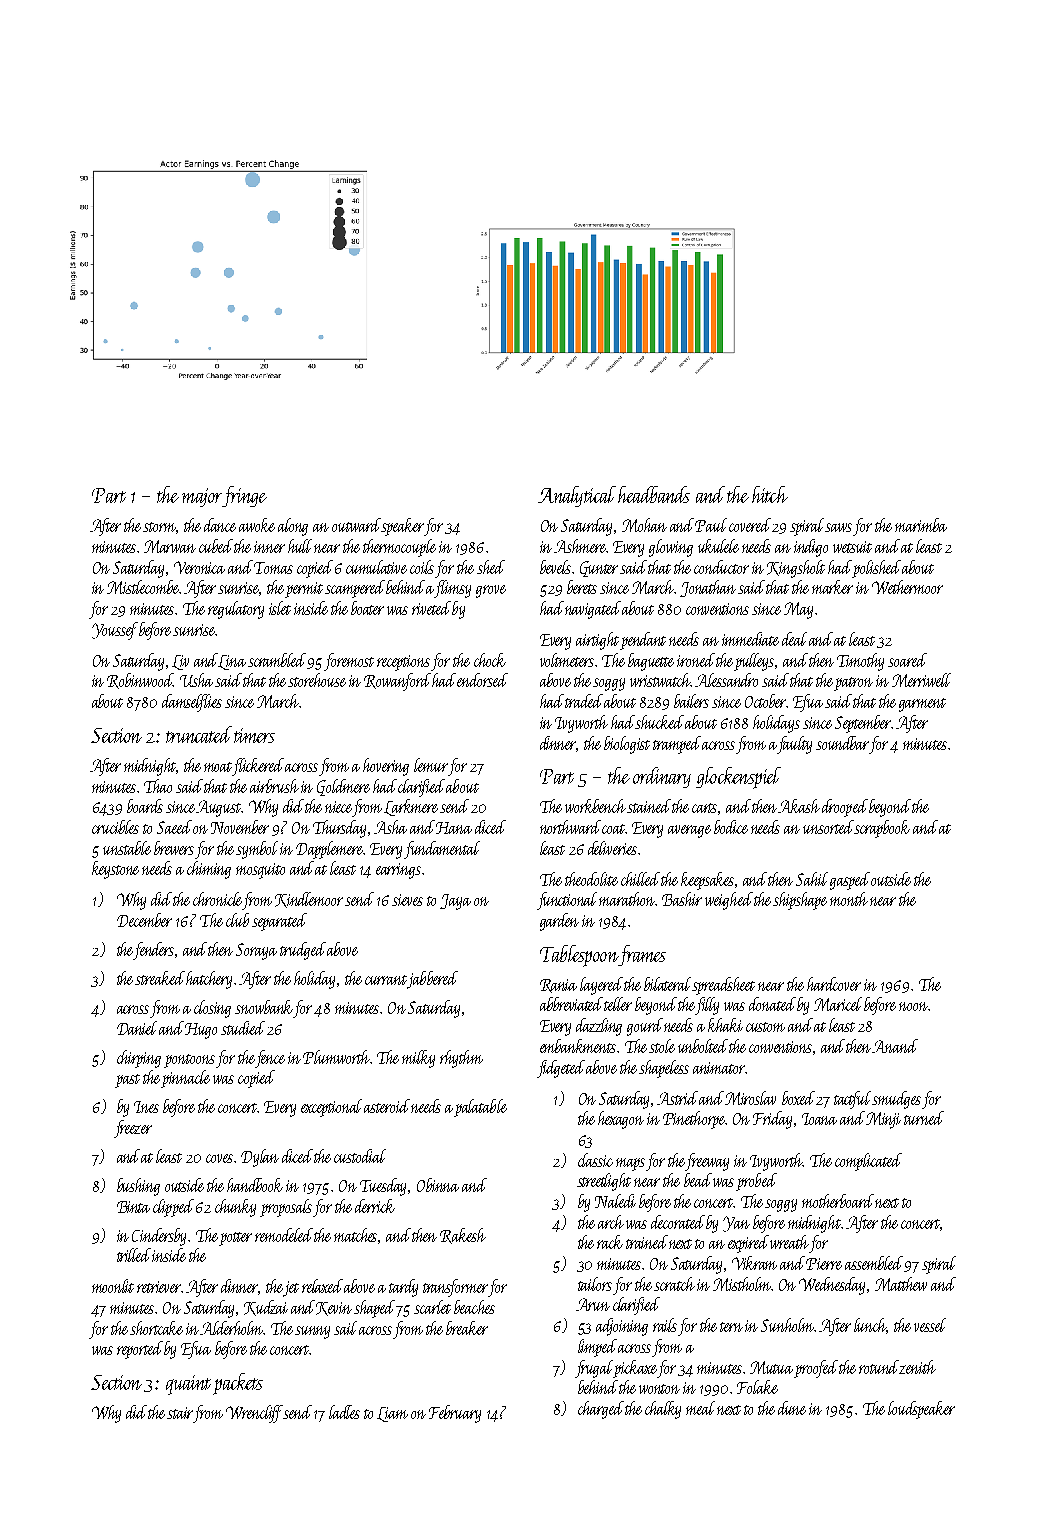  What do you see at coordinates (772, 1004) in the screenshot?
I see `donated` at bounding box center [772, 1004].
